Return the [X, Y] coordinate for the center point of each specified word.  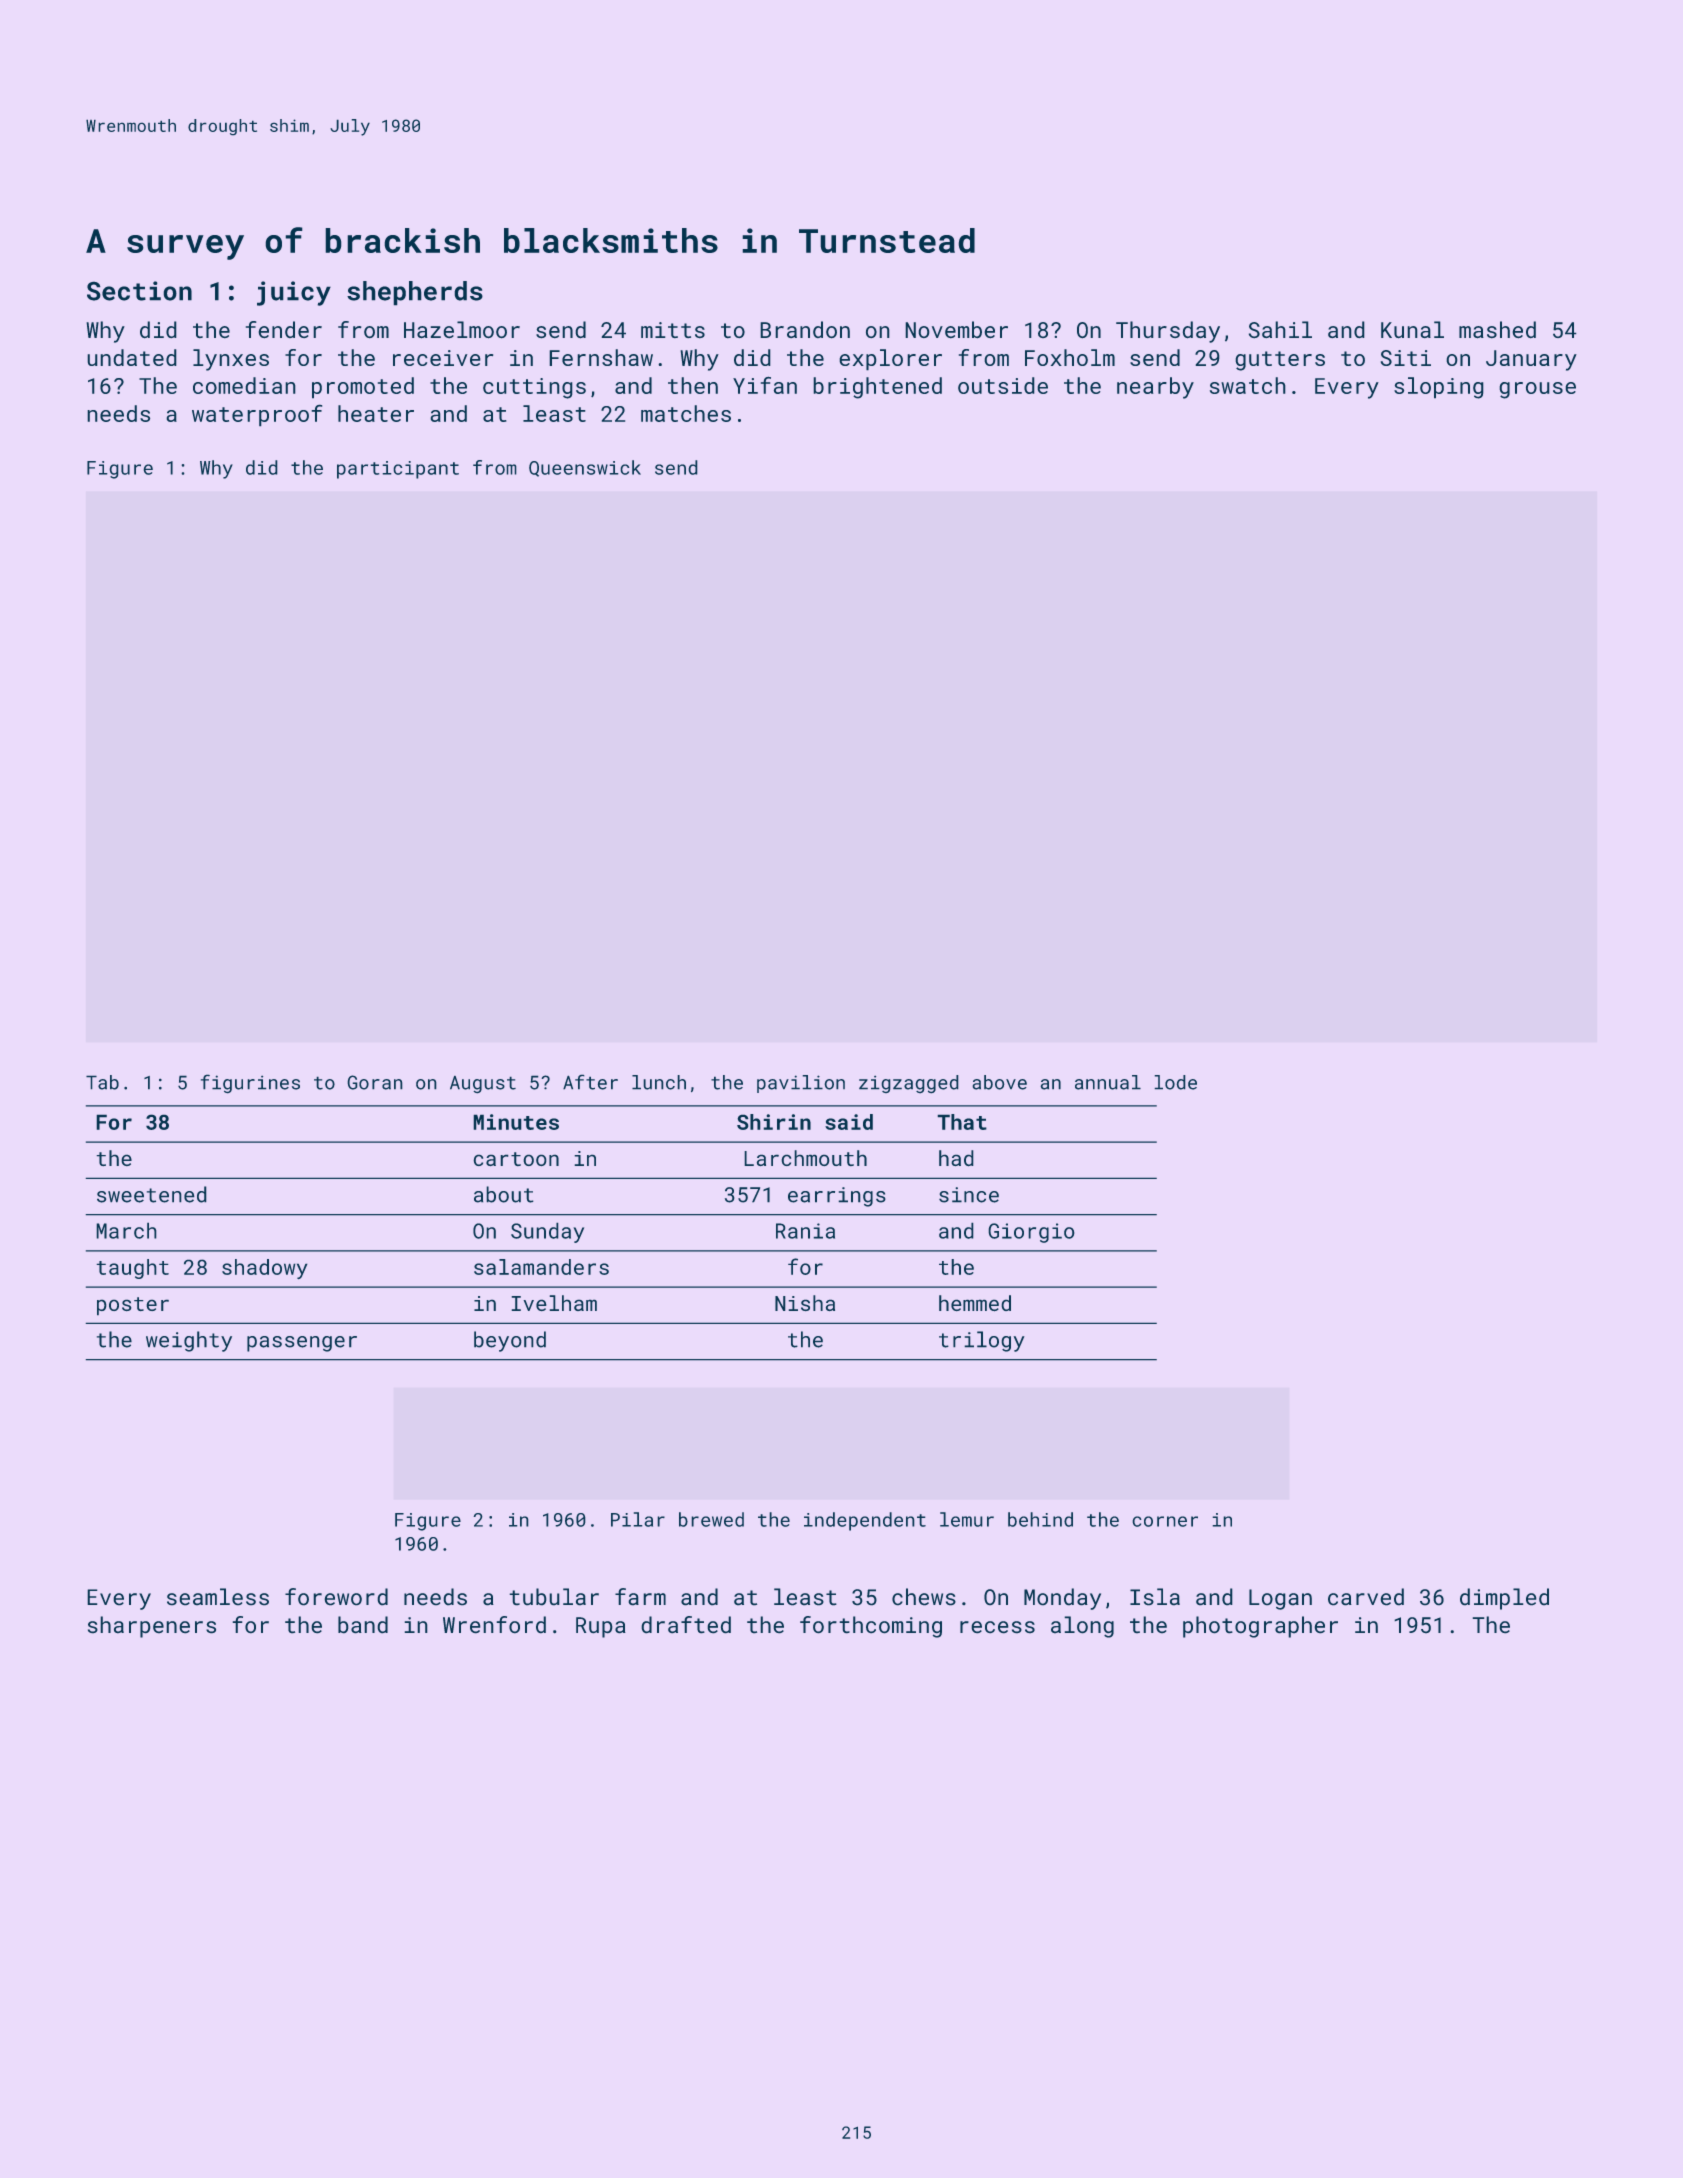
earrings [837, 1197]
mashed [1497, 329]
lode [1176, 1082]
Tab [102, 1082]
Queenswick [585, 468]
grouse [1538, 390]
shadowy [264, 1269]
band [363, 1624]
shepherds [415, 293]
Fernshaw [601, 357]
